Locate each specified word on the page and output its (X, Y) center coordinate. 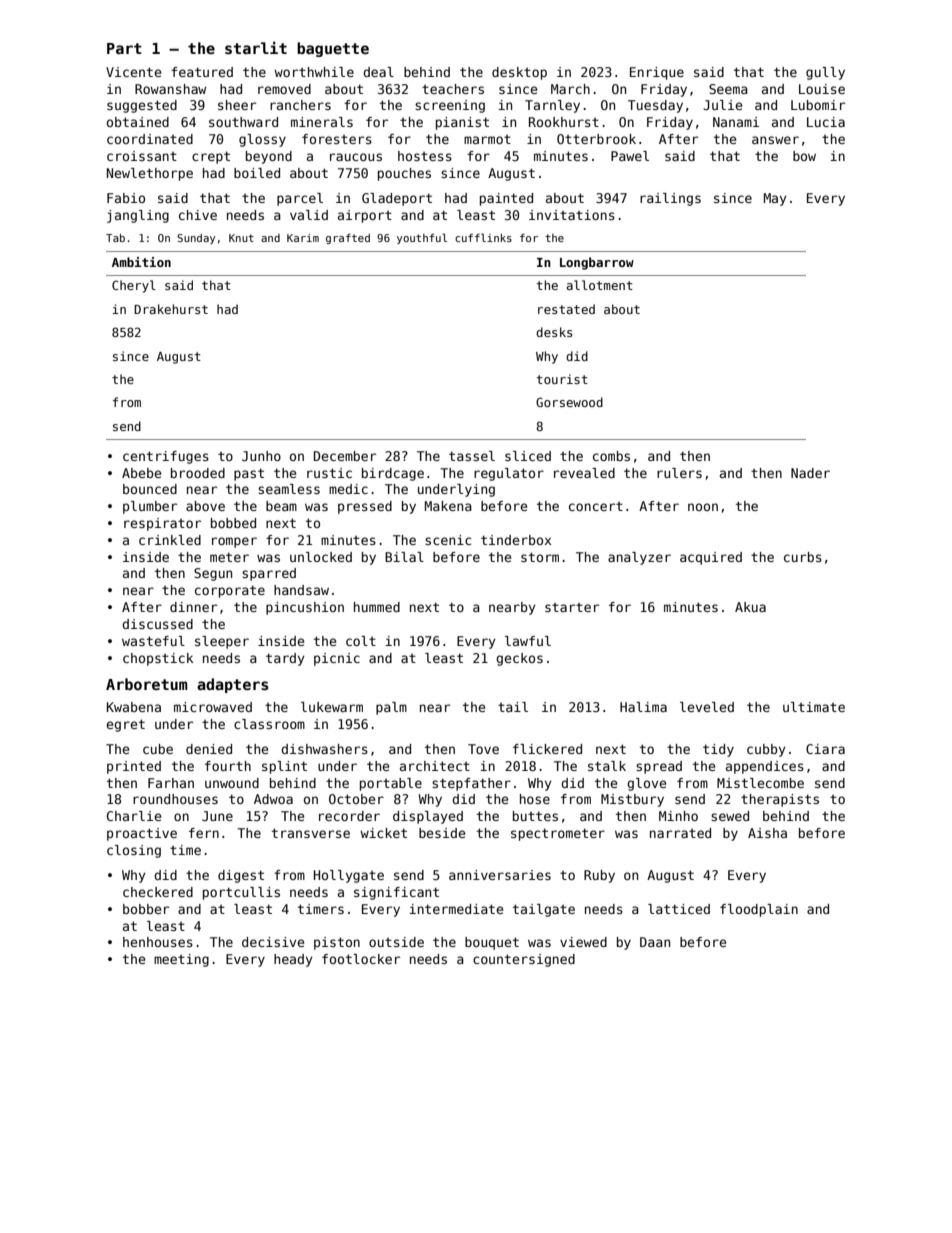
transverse (311, 833)
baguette (333, 49)
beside (442, 833)
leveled (707, 707)
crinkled (170, 540)
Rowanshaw (170, 89)
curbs (803, 557)
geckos (519, 659)
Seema (728, 89)
